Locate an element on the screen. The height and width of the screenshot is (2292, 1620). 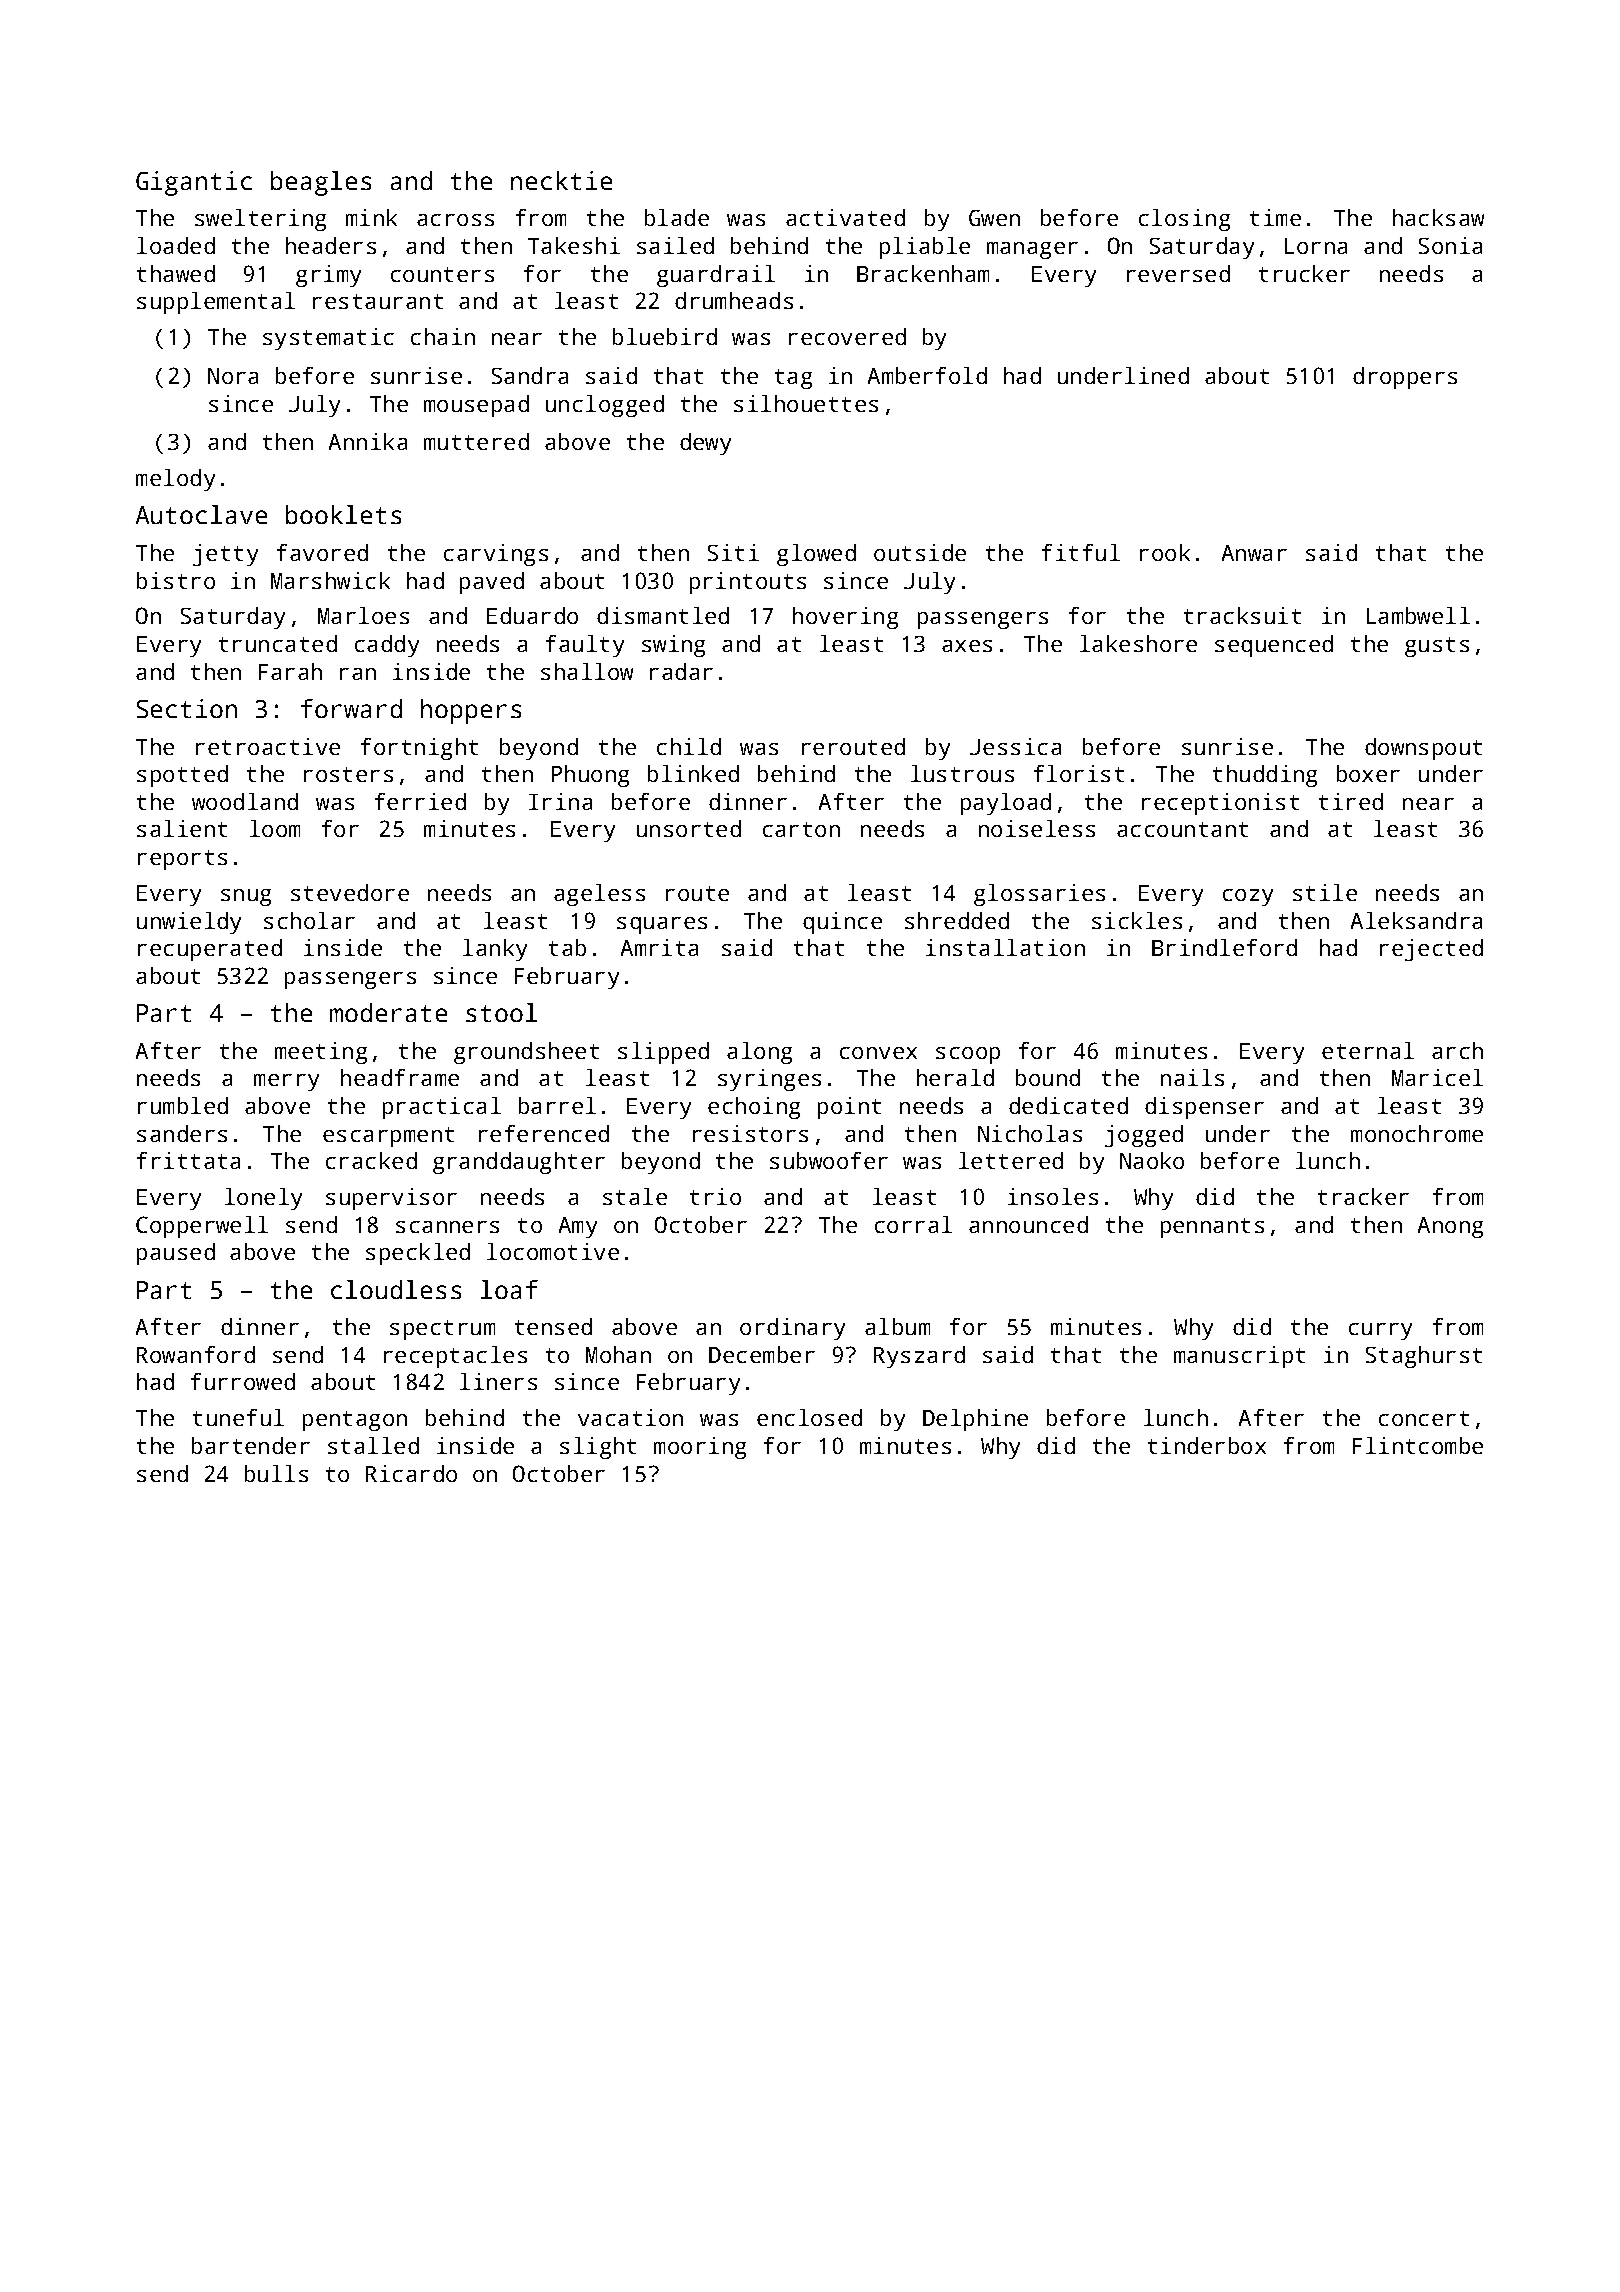
favored is located at coordinates (322, 552).
